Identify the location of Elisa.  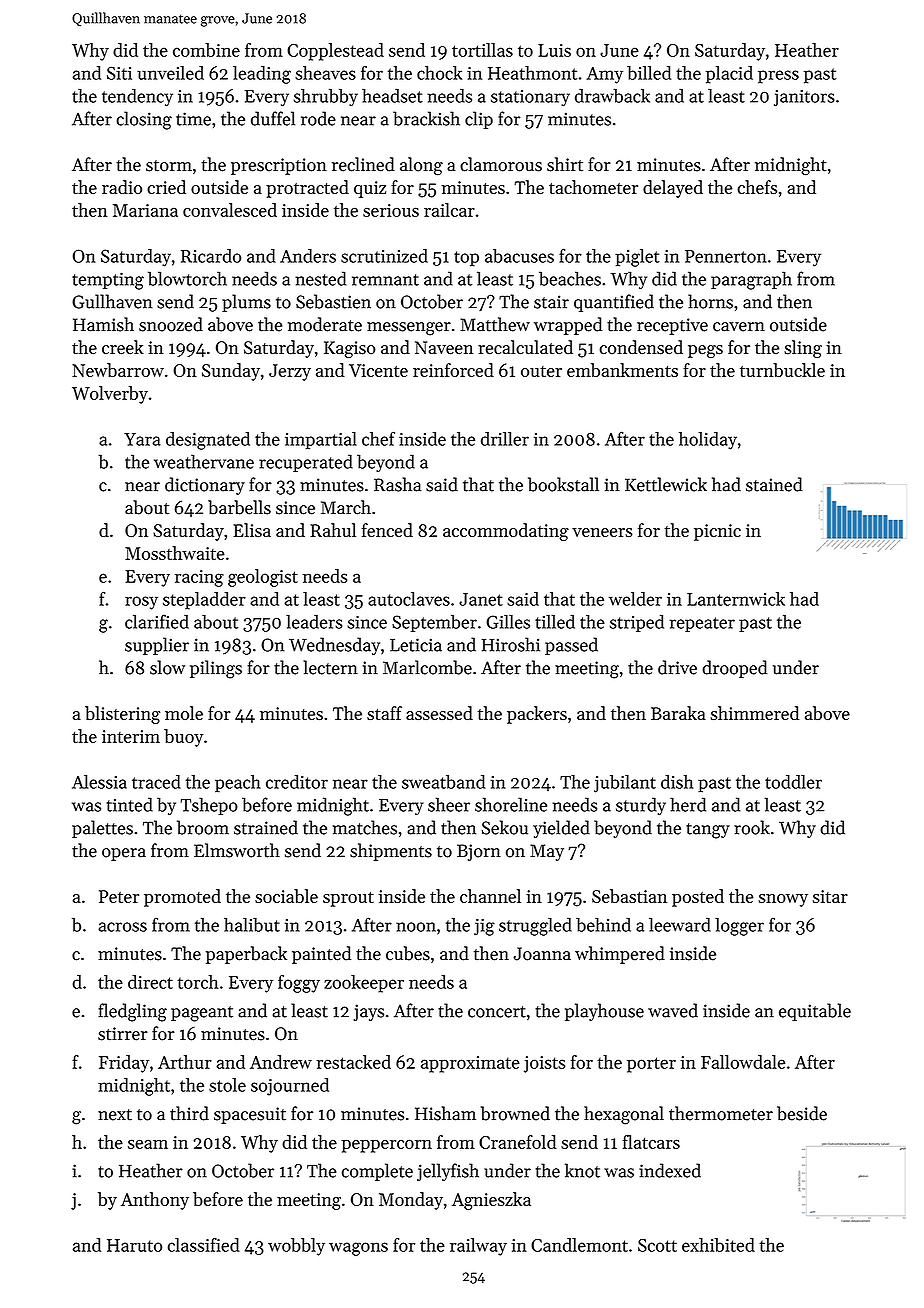
(252, 530).
